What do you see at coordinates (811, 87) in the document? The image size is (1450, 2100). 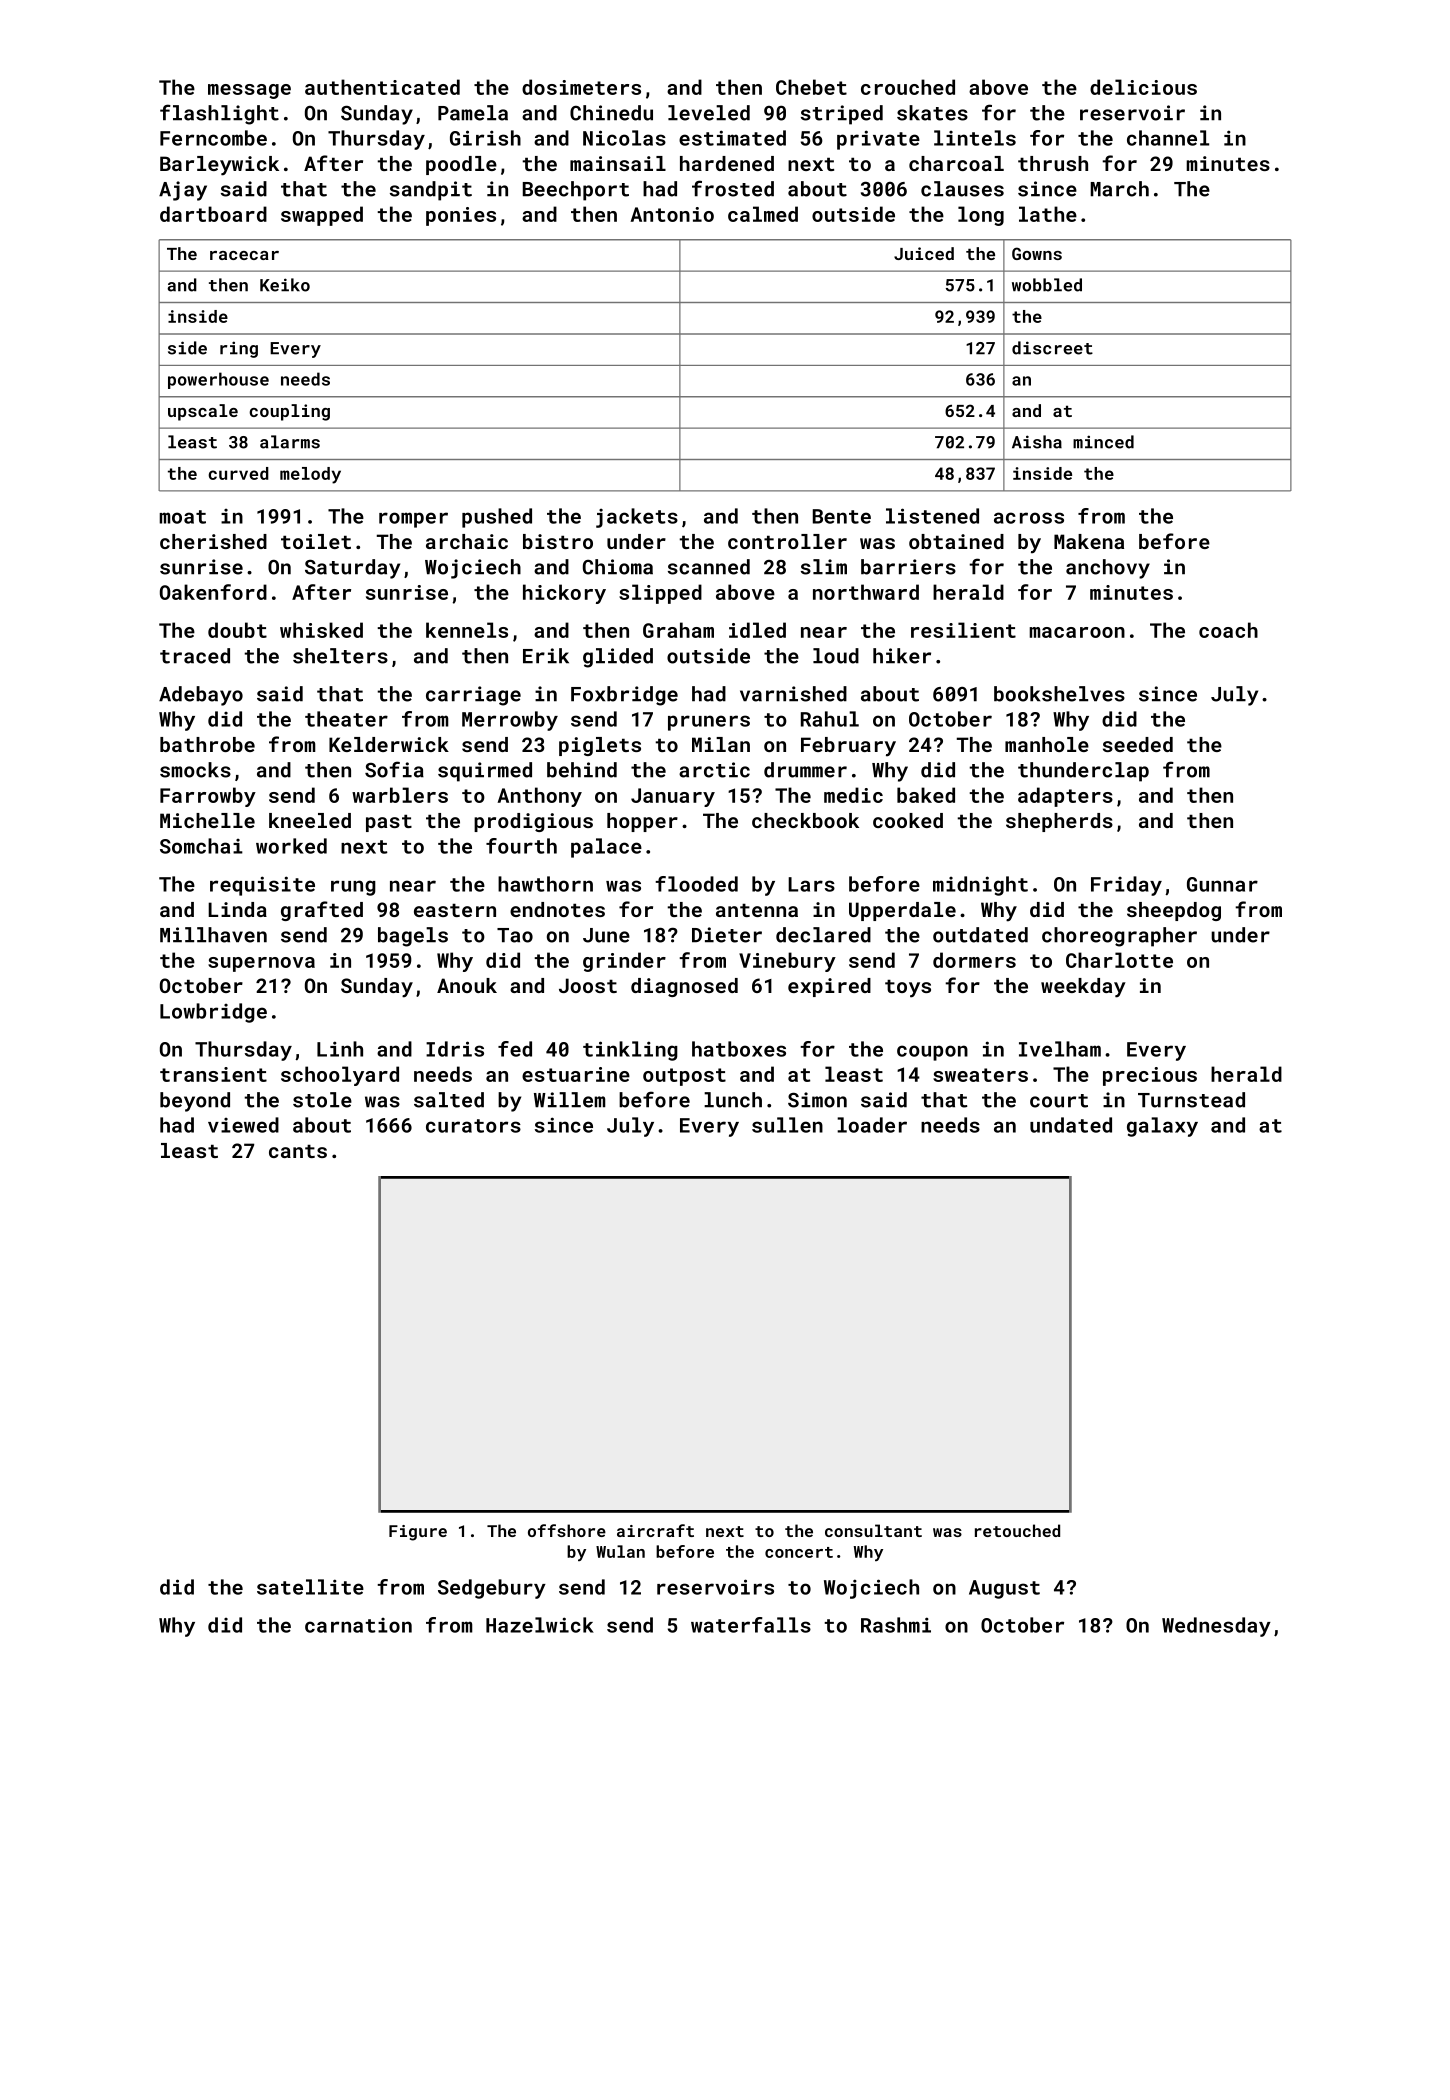 I see `Chebet` at bounding box center [811, 87].
